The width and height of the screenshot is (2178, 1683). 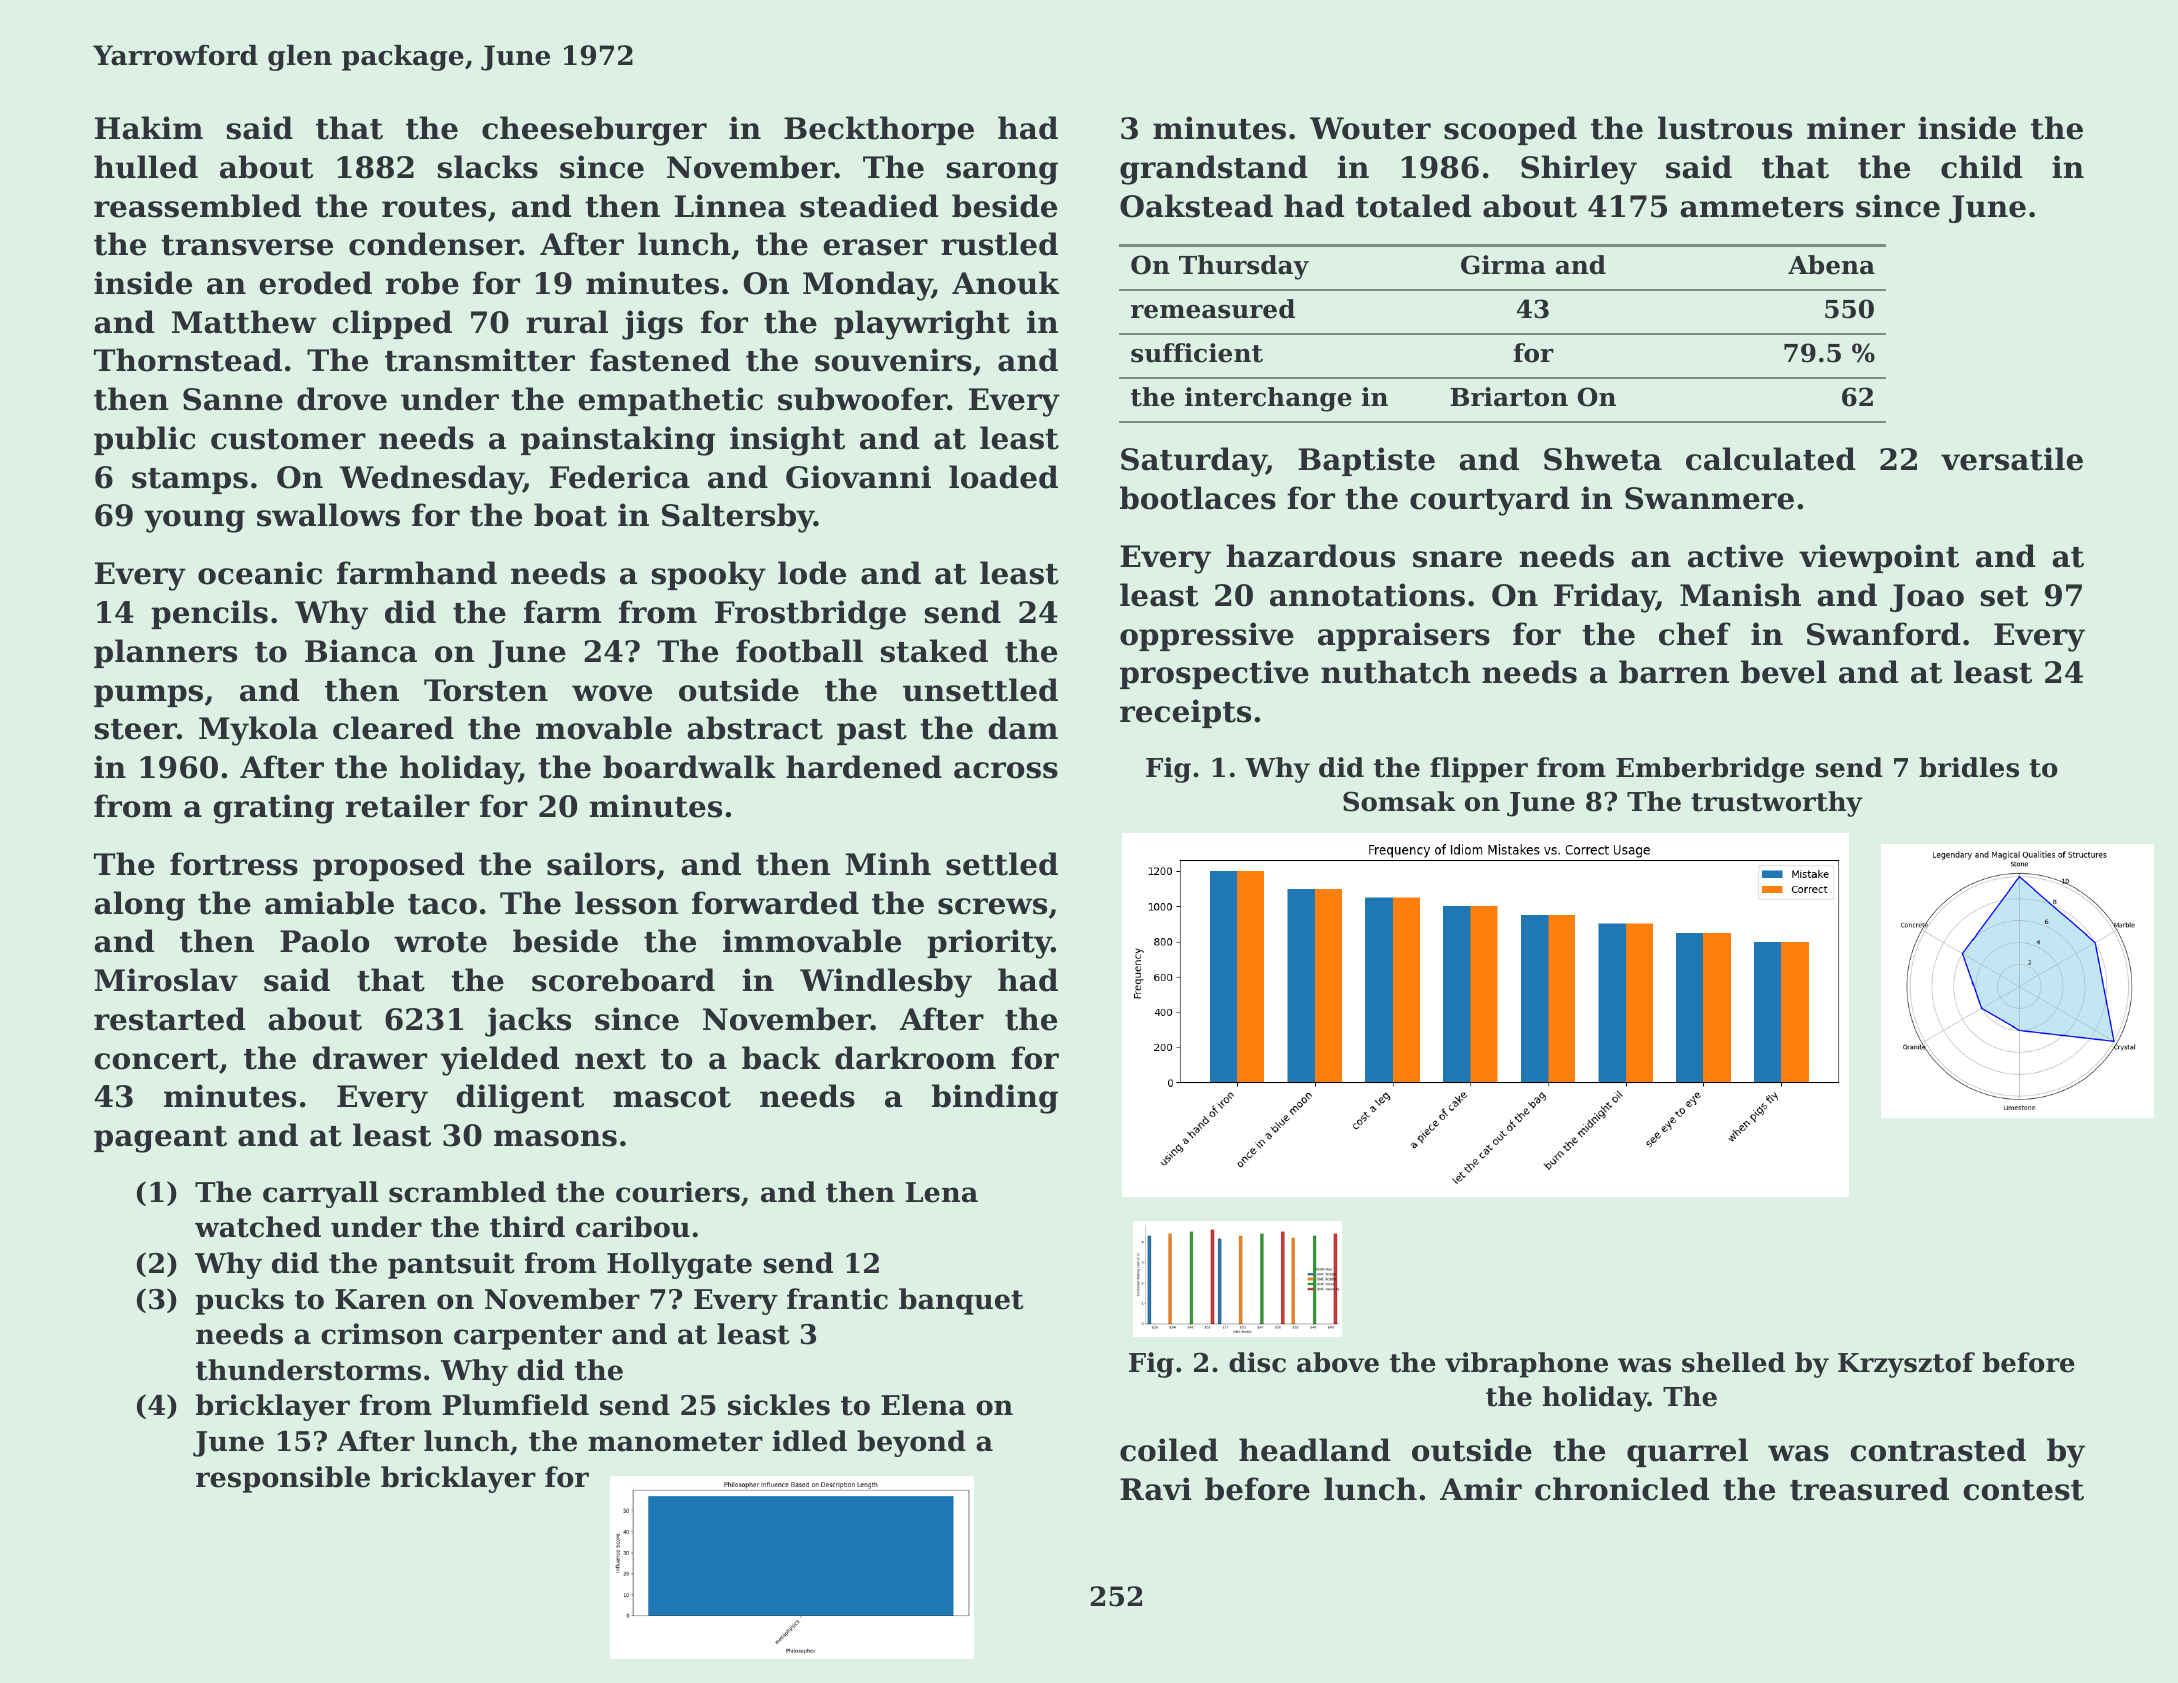 I want to click on grandstand, so click(x=1214, y=170).
